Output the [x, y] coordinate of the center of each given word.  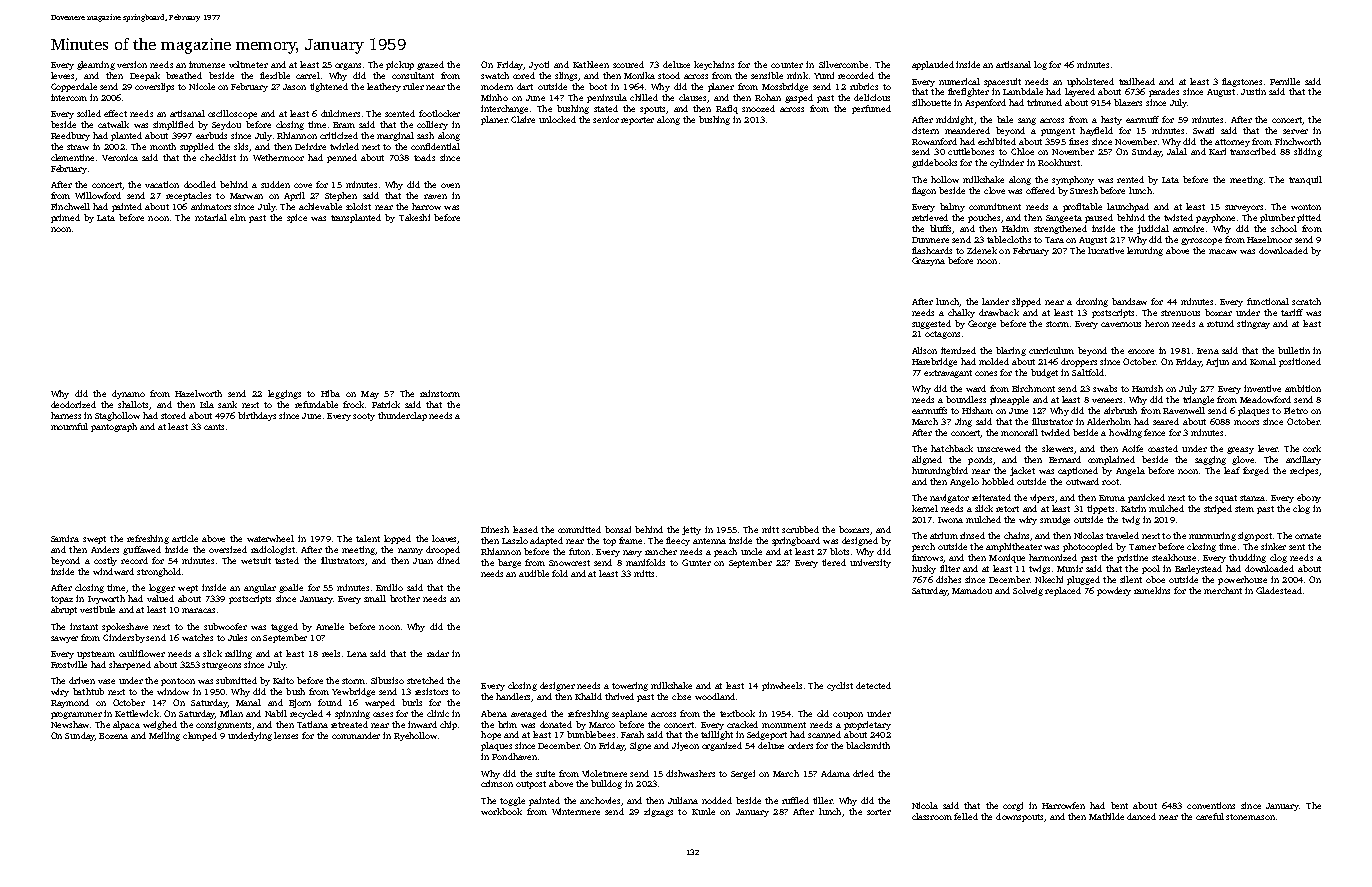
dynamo [128, 394]
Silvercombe [843, 64]
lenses [286, 735]
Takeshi [414, 217]
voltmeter [248, 64]
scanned [824, 734]
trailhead [1137, 81]
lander [995, 301]
